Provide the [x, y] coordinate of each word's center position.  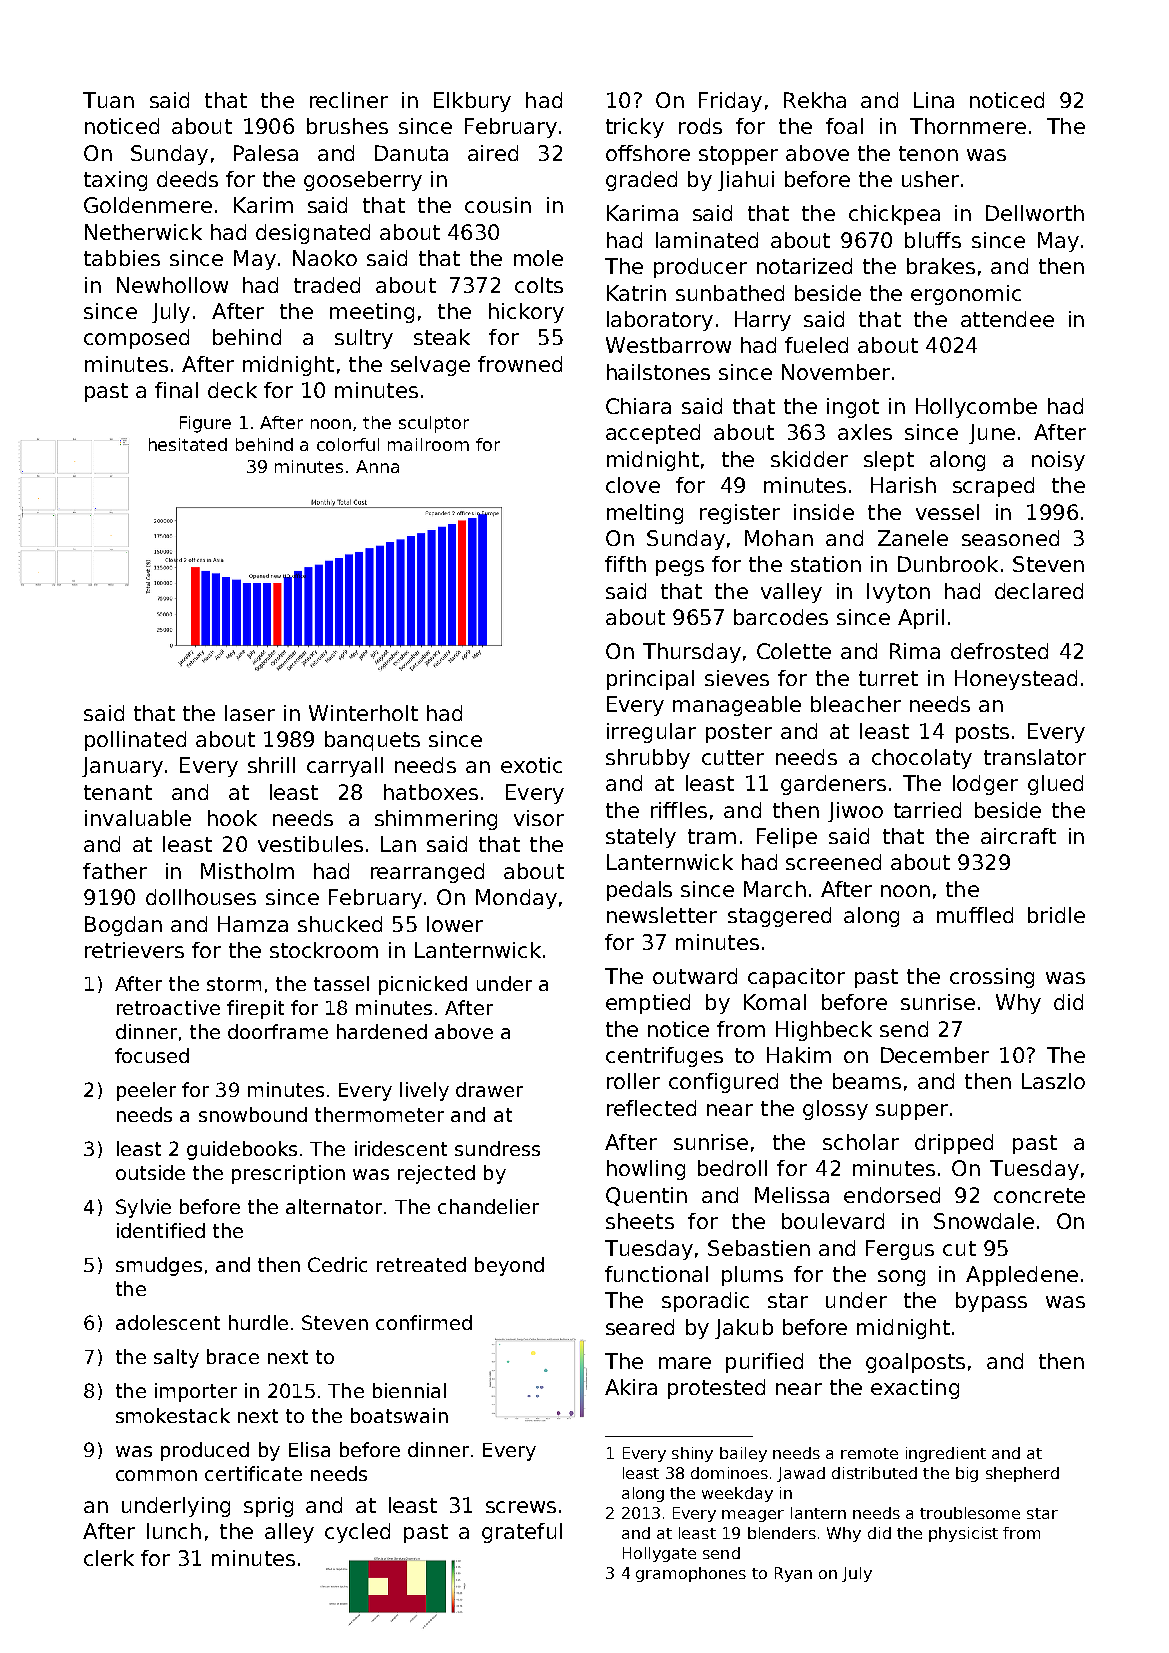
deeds [187, 179]
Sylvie [143, 1208]
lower [455, 924]
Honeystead [1016, 680]
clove [633, 485]
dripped [954, 1144]
